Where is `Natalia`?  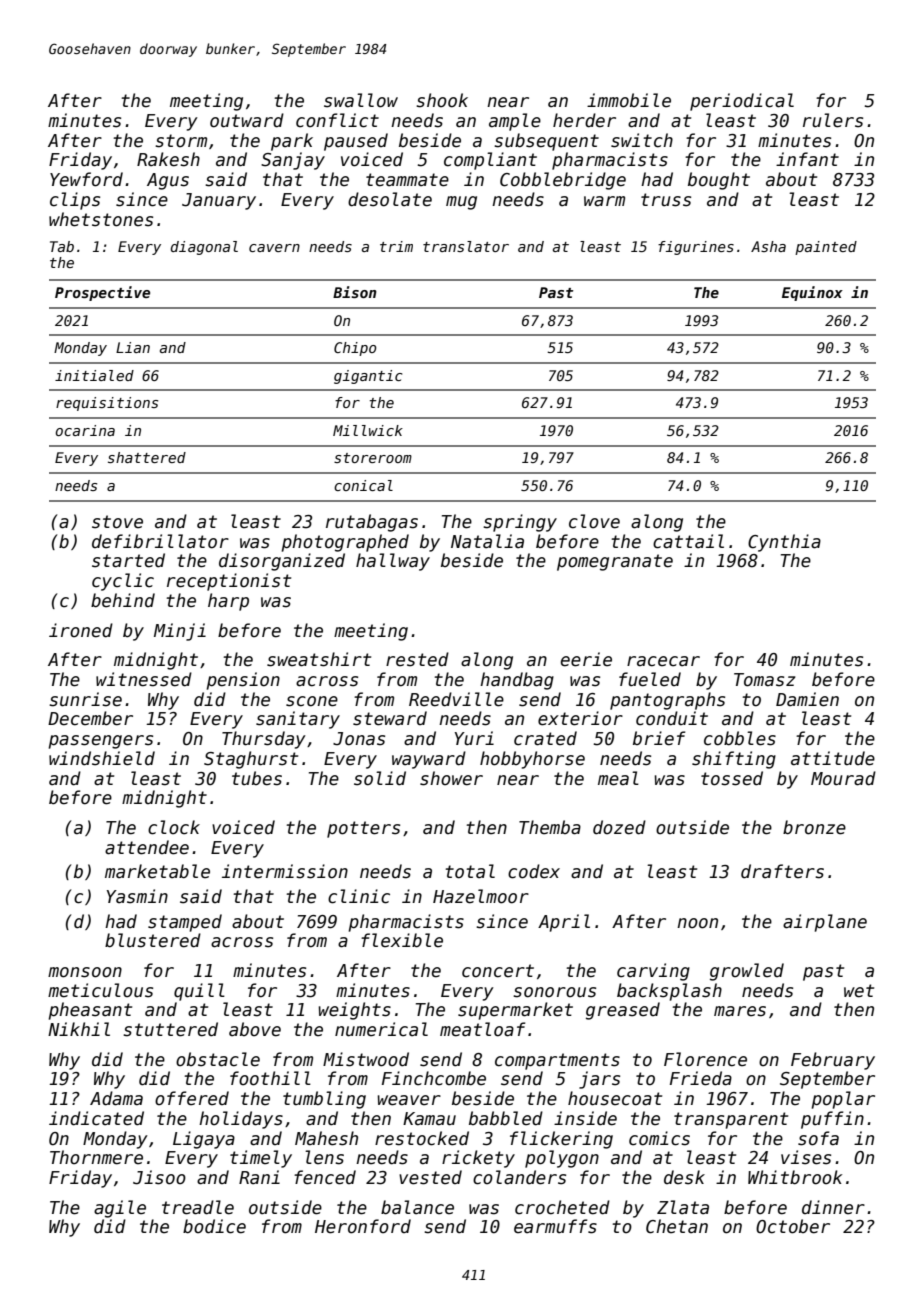 Natalia is located at coordinates (487, 541).
